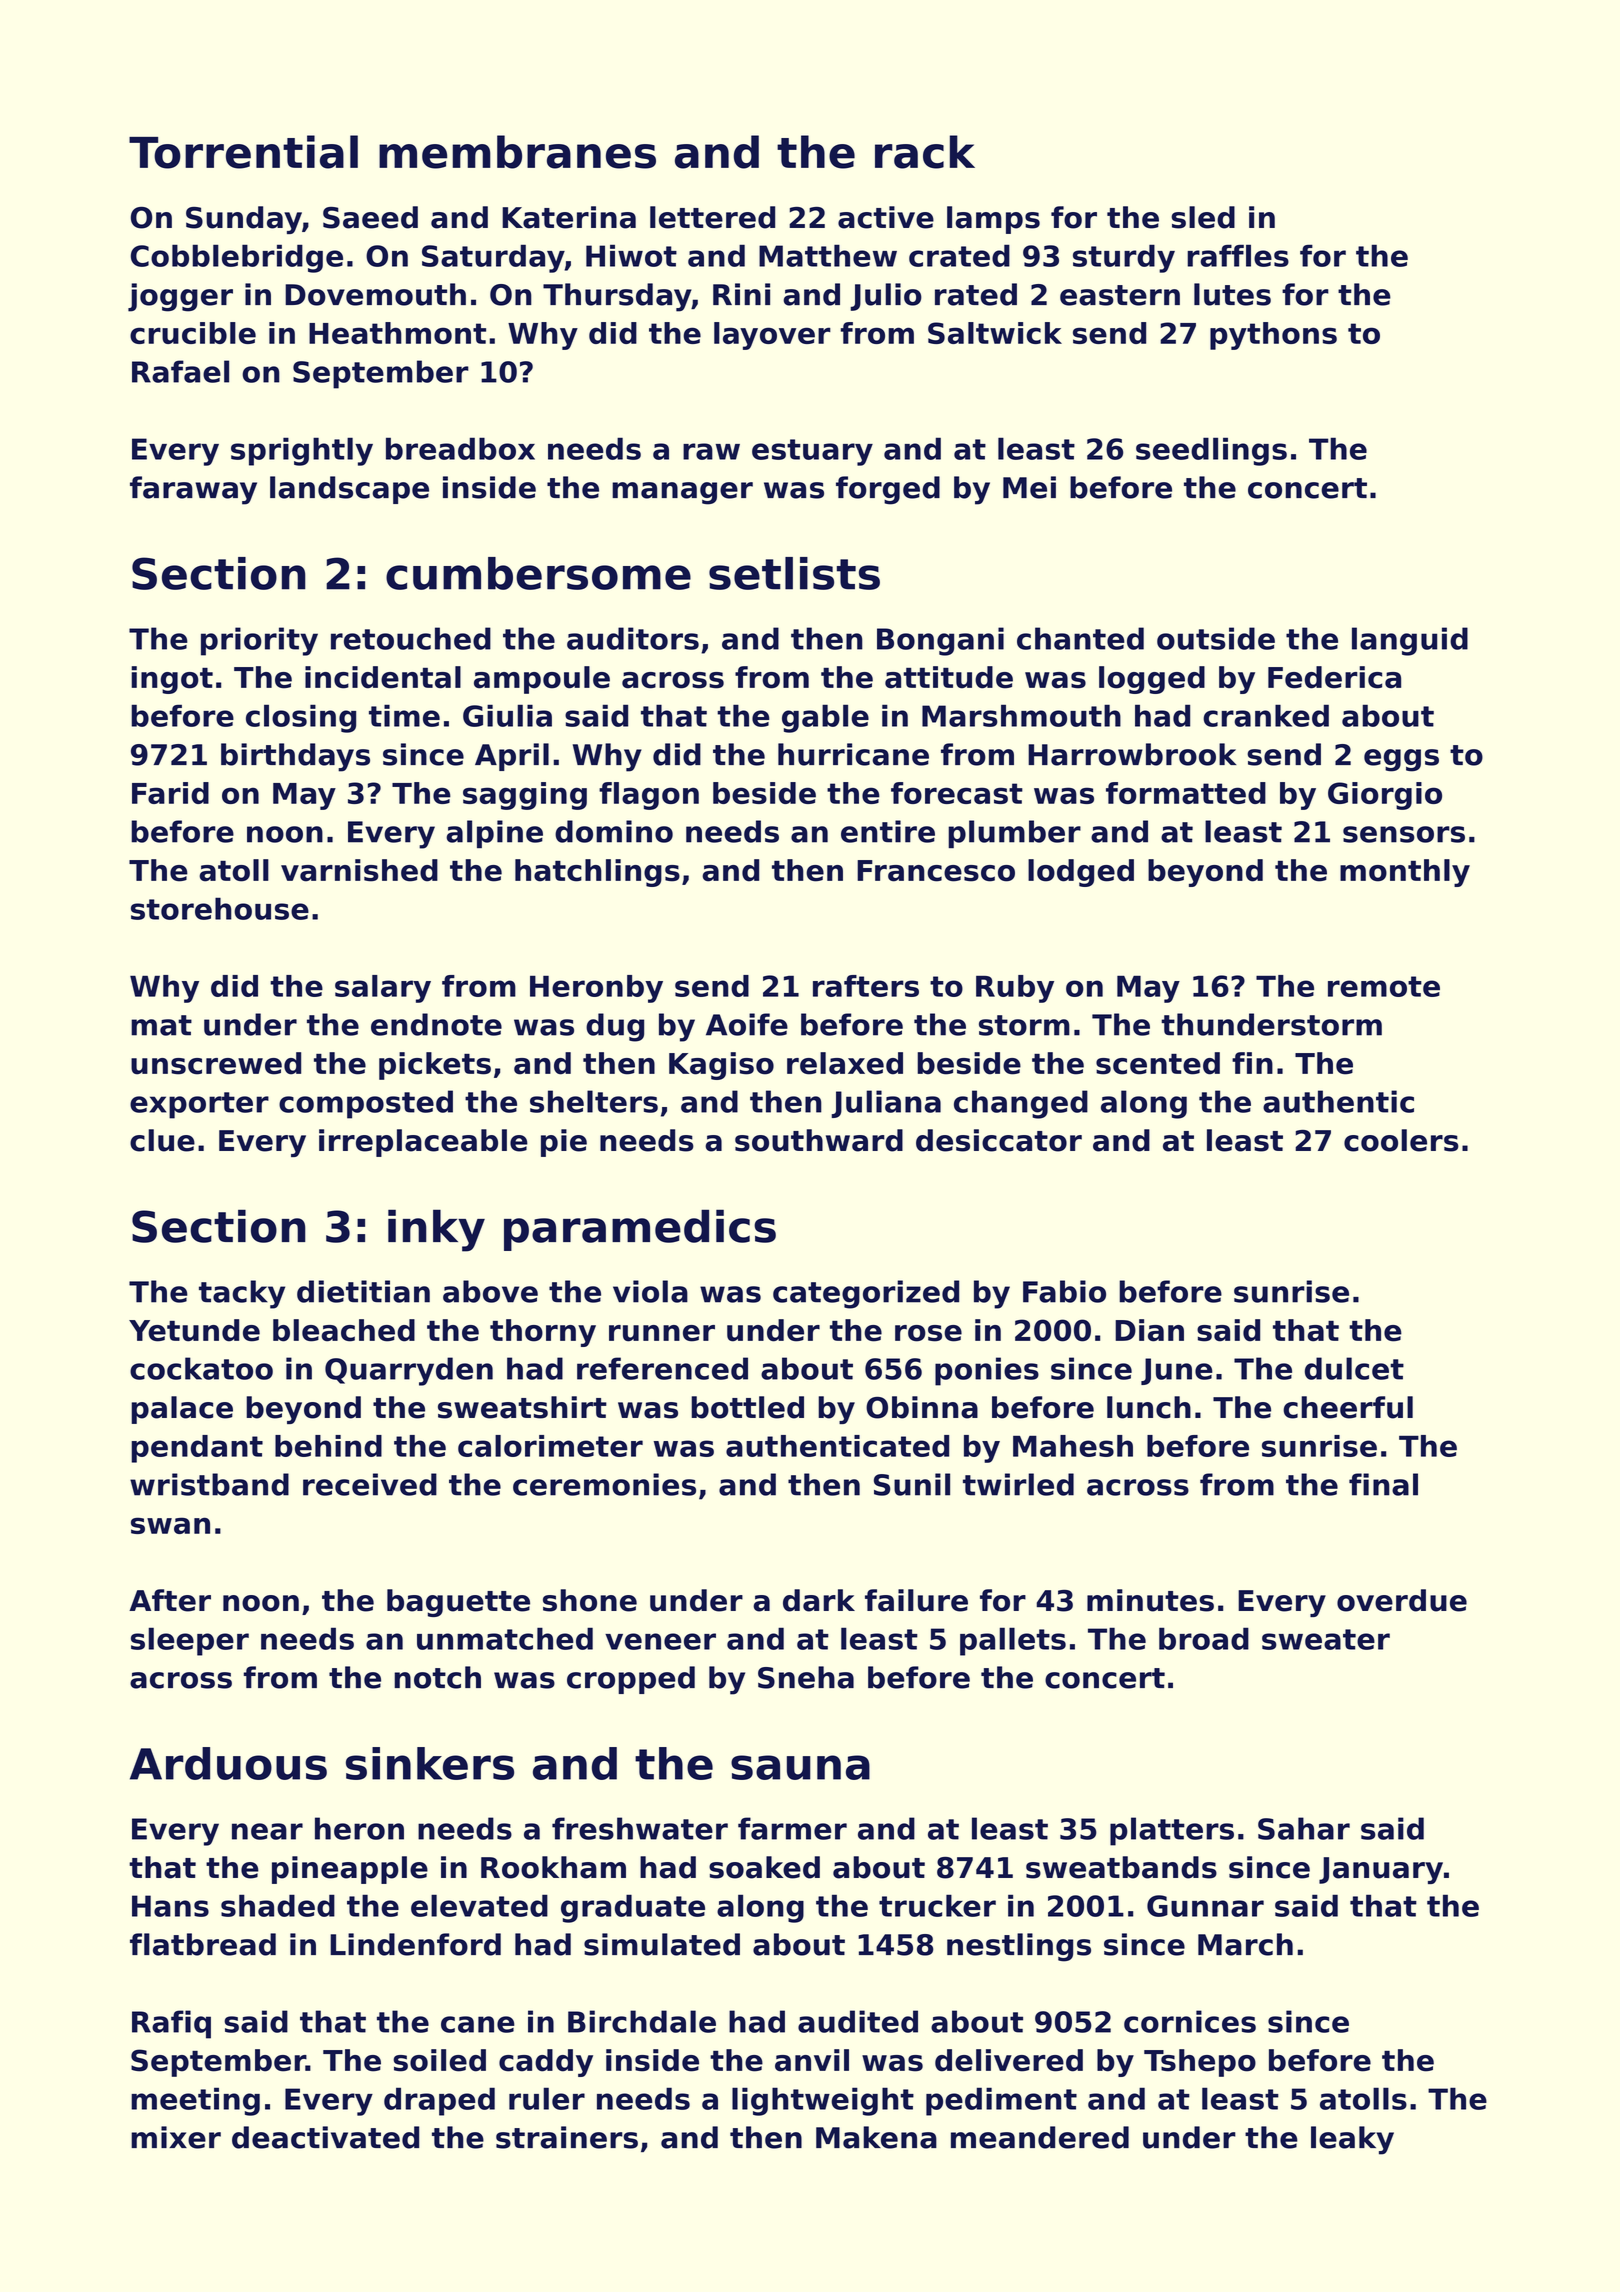  I want to click on Farid, so click(170, 793).
